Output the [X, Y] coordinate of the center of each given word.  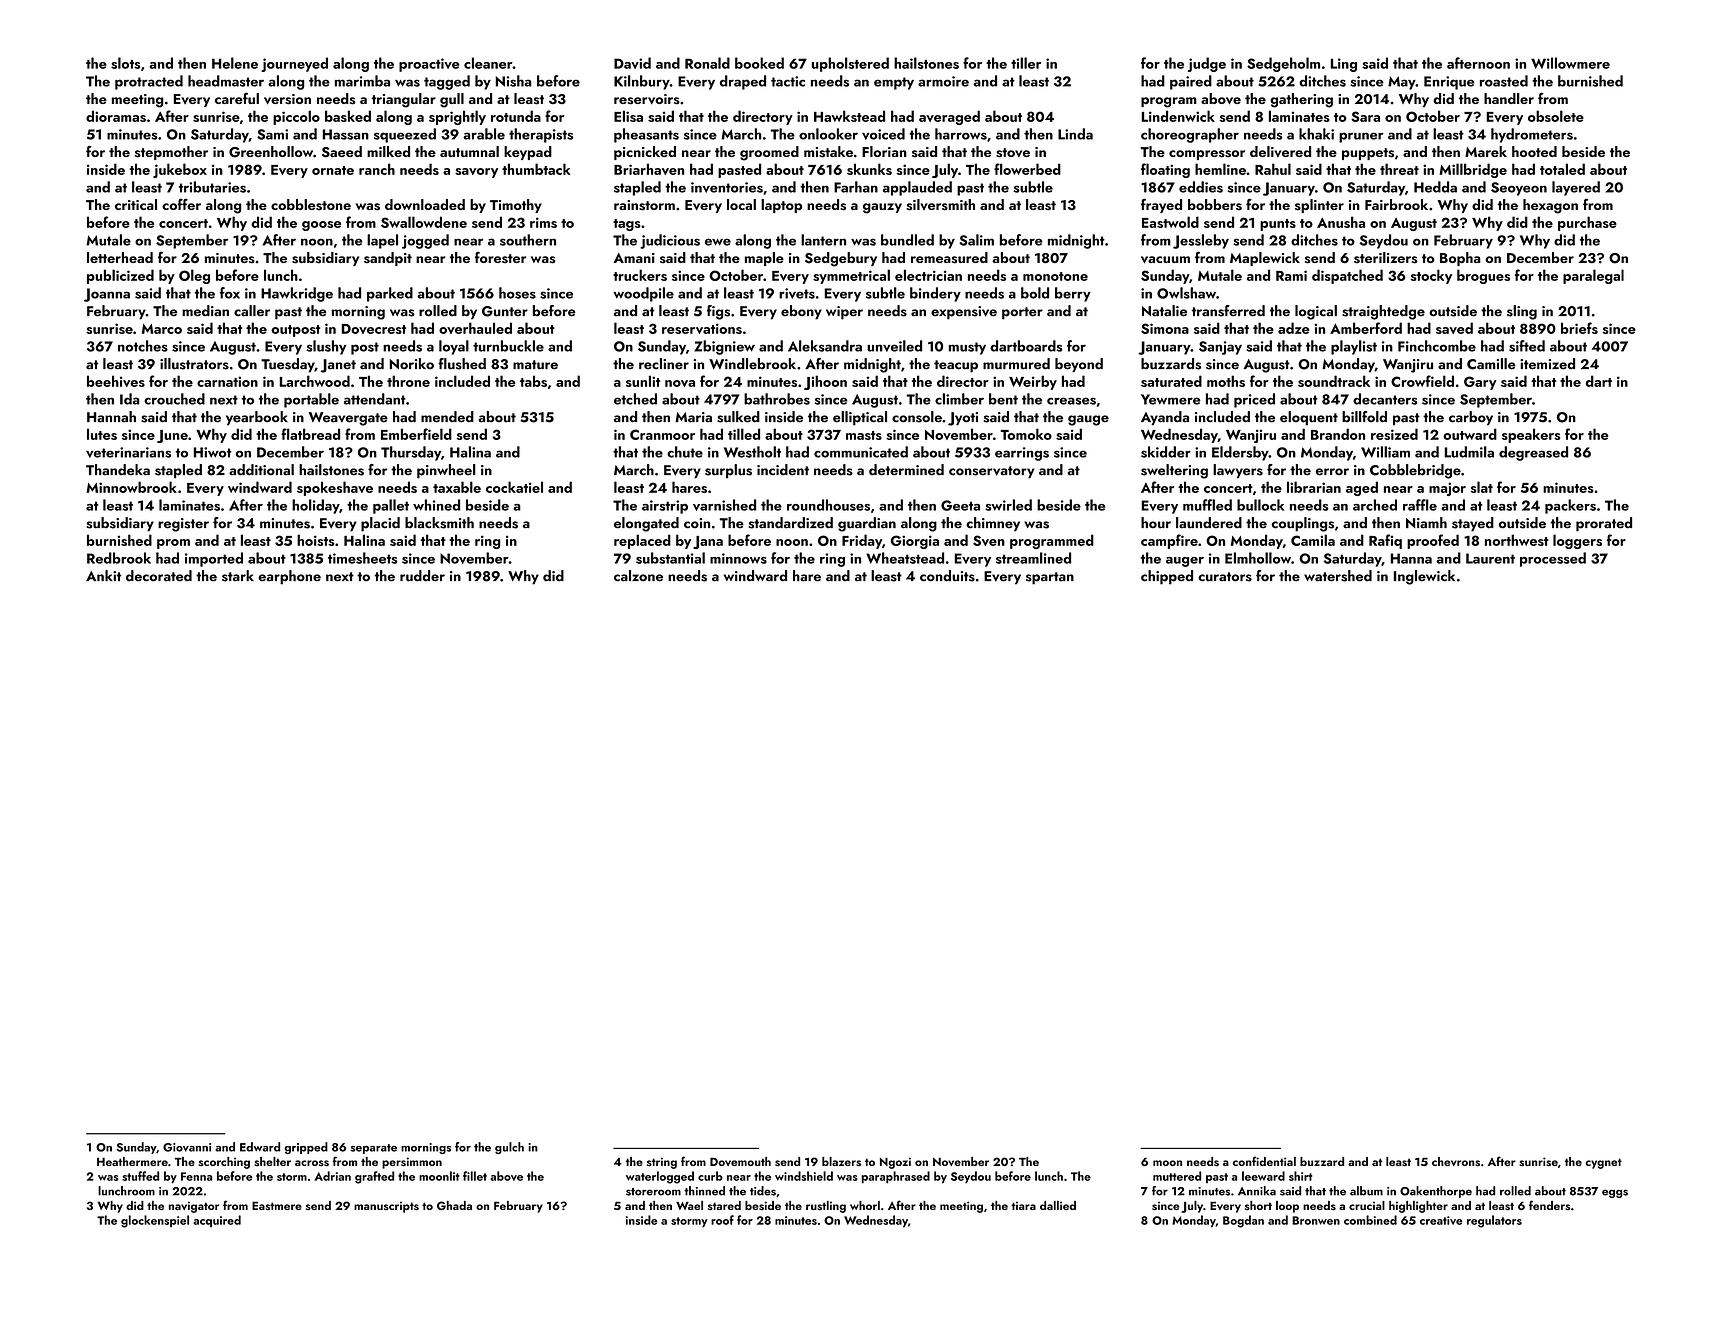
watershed [1338, 576]
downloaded [425, 204]
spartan [1050, 578]
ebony [801, 312]
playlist [1354, 347]
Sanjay [1220, 348]
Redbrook [119, 558]
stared [724, 1206]
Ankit [103, 575]
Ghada [454, 1206]
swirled [1008, 505]
